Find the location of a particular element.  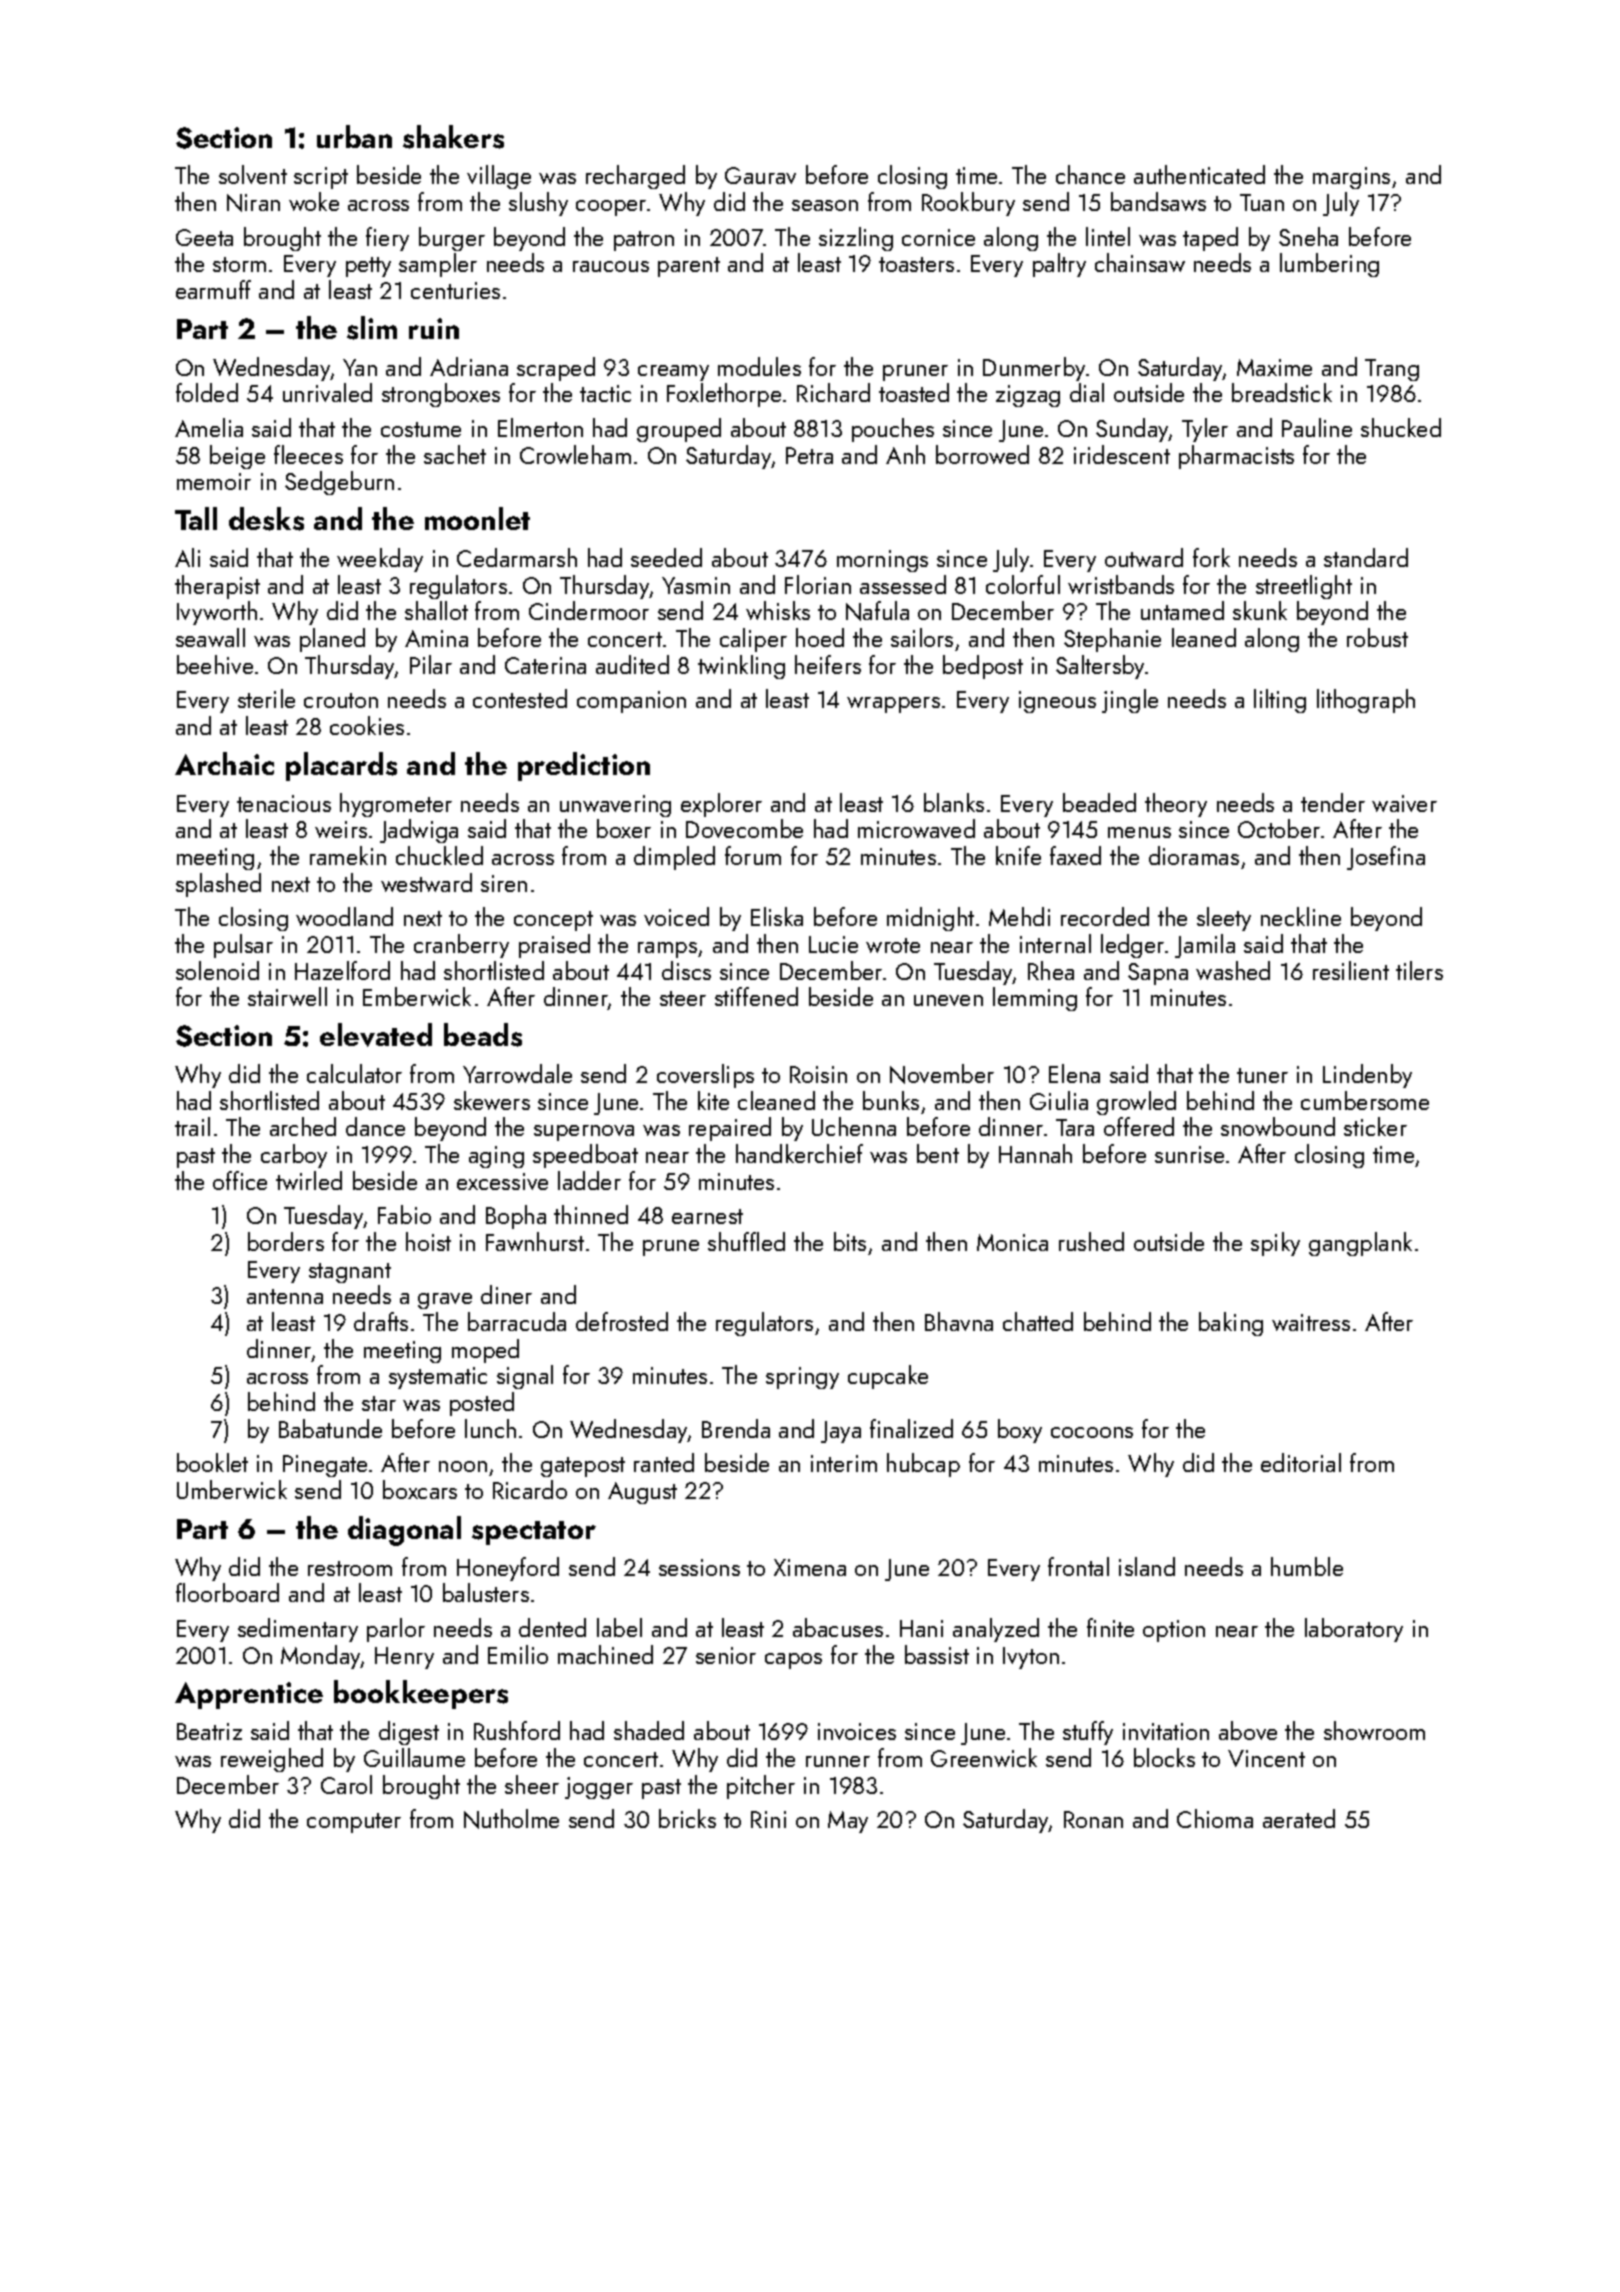

forum is located at coordinates (753, 855).
